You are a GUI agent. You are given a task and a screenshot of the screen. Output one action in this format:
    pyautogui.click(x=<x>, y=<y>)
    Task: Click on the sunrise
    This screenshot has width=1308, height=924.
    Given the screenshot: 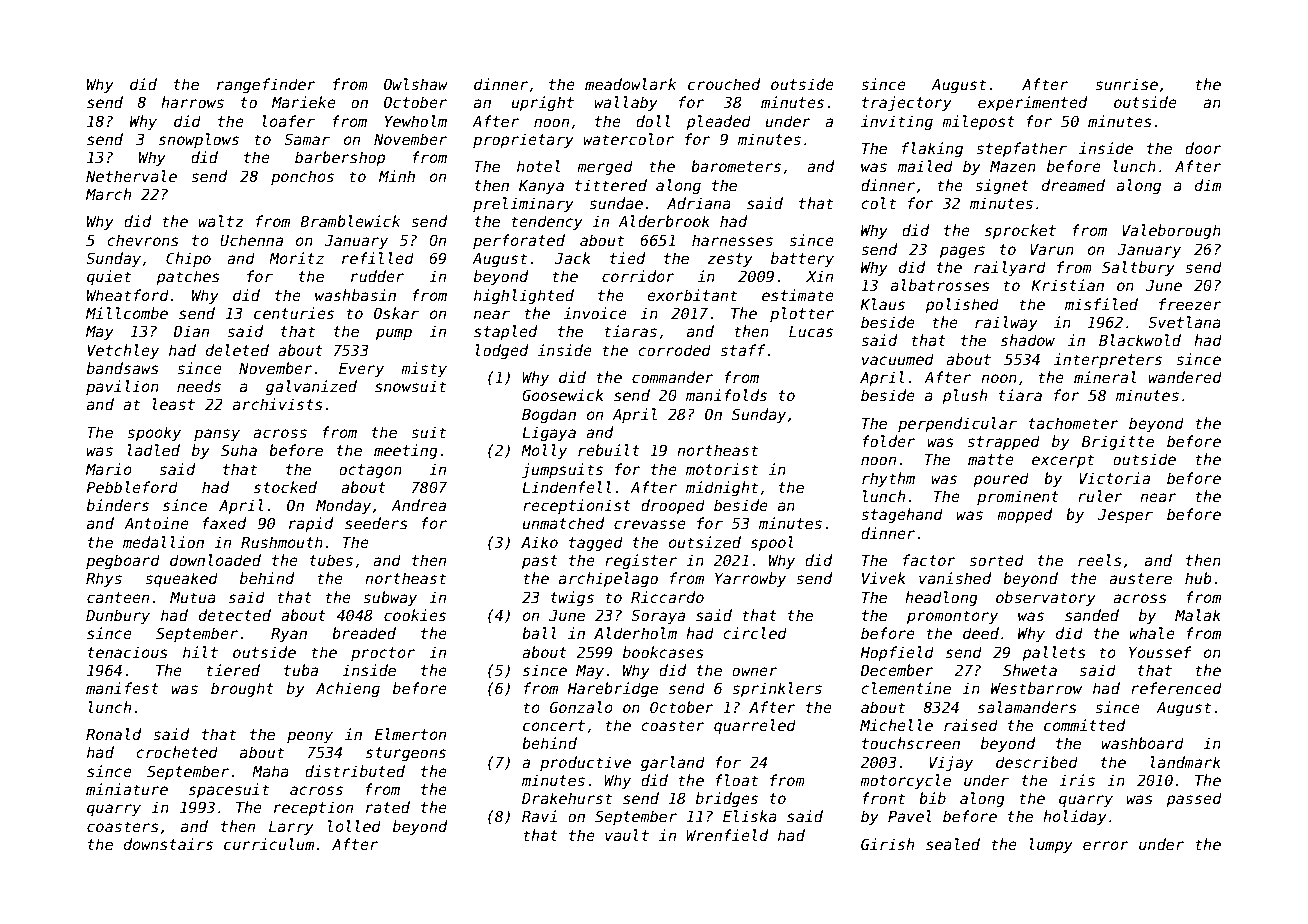 What is the action you would take?
    pyautogui.click(x=1126, y=84)
